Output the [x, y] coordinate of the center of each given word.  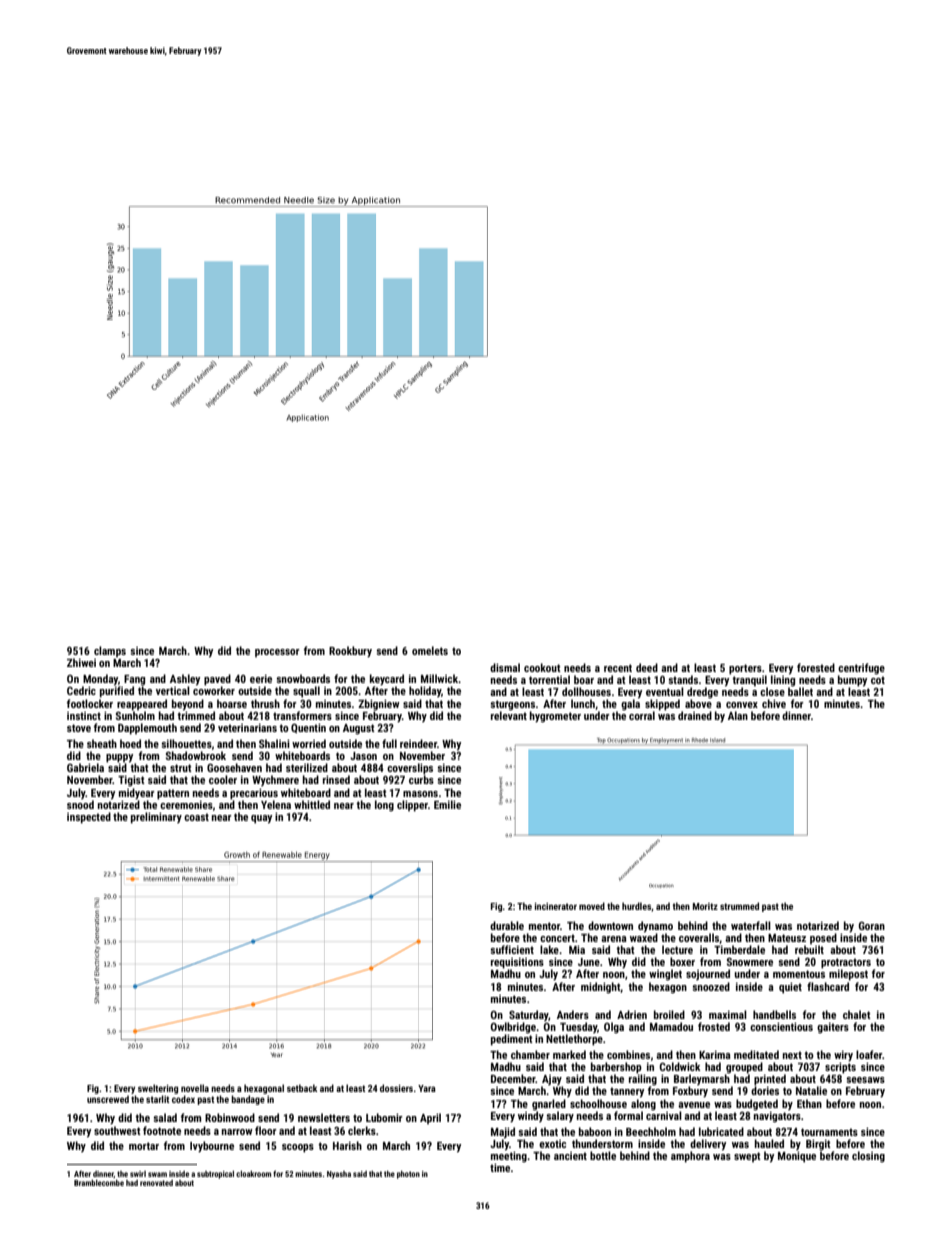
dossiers [396, 1088]
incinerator [556, 906]
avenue [694, 1105]
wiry [843, 1056]
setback [302, 1088]
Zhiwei [81, 662]
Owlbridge [513, 1028]
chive [774, 703]
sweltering [158, 1089]
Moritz [705, 906]
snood [80, 804]
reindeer [418, 743]
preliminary [156, 818]
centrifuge [861, 669]
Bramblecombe [99, 1183]
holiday [425, 691]
